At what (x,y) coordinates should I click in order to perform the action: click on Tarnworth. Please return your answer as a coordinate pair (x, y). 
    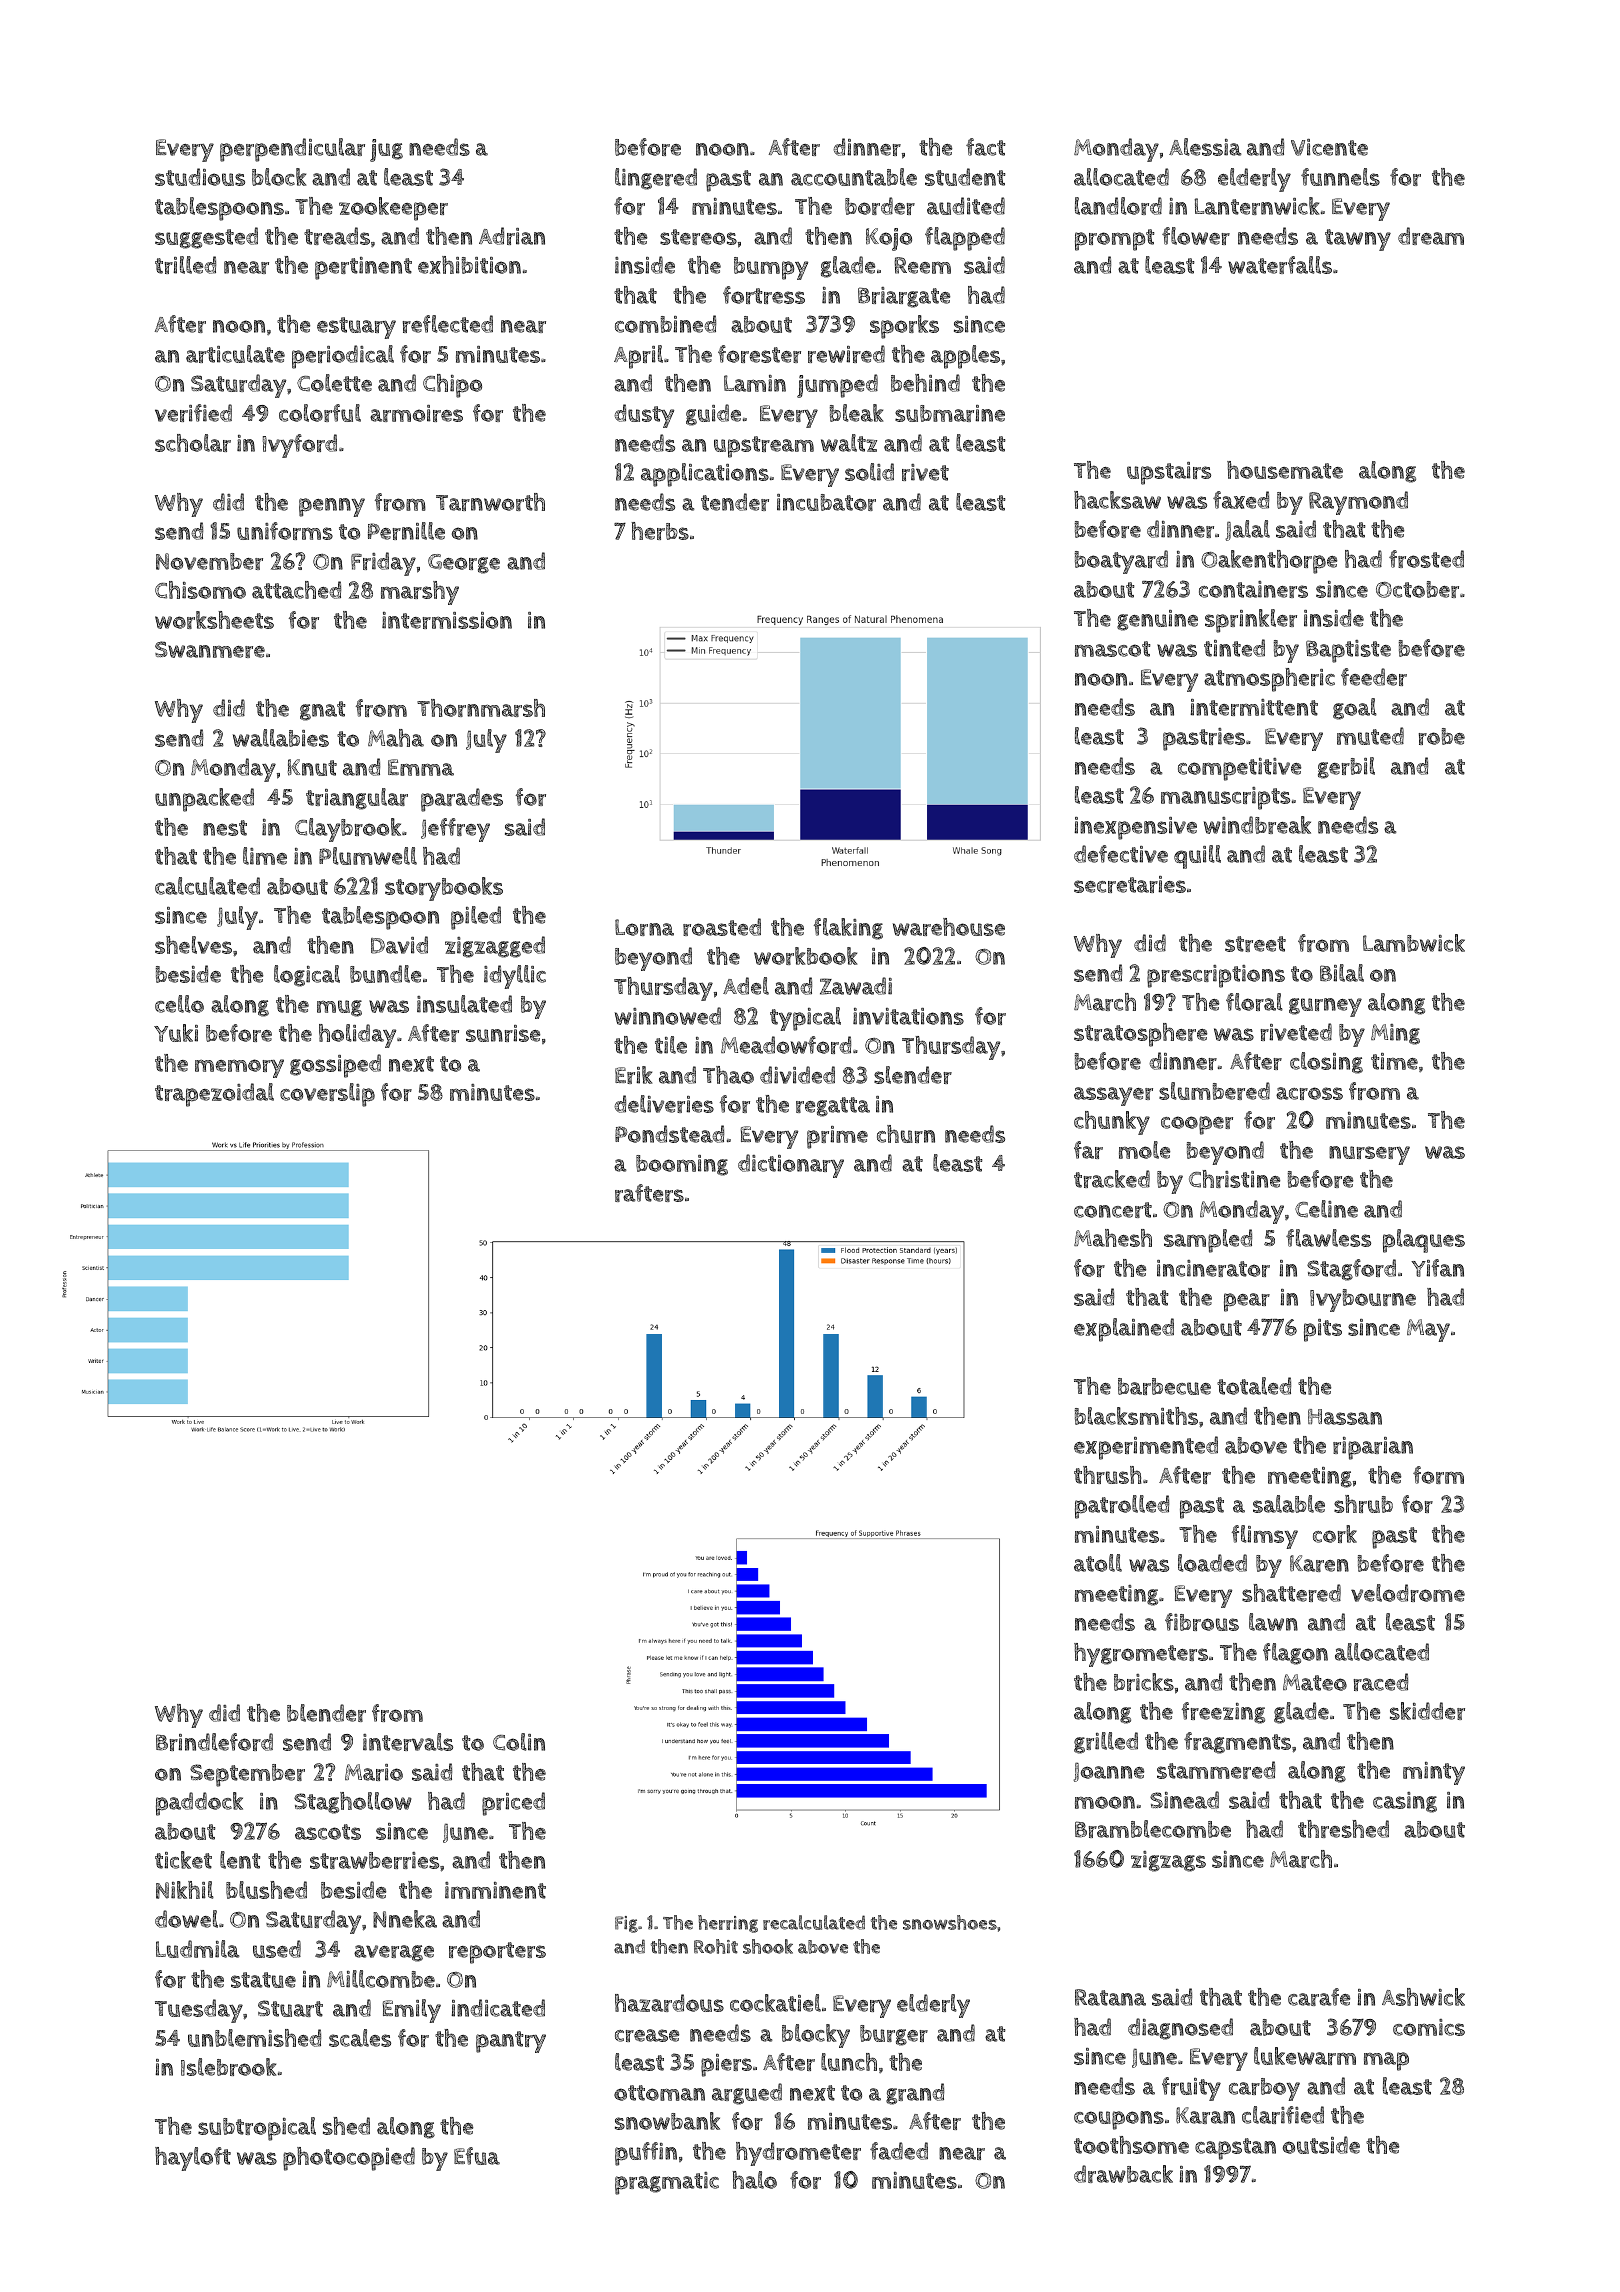
    Looking at the image, I should click on (490, 502).
